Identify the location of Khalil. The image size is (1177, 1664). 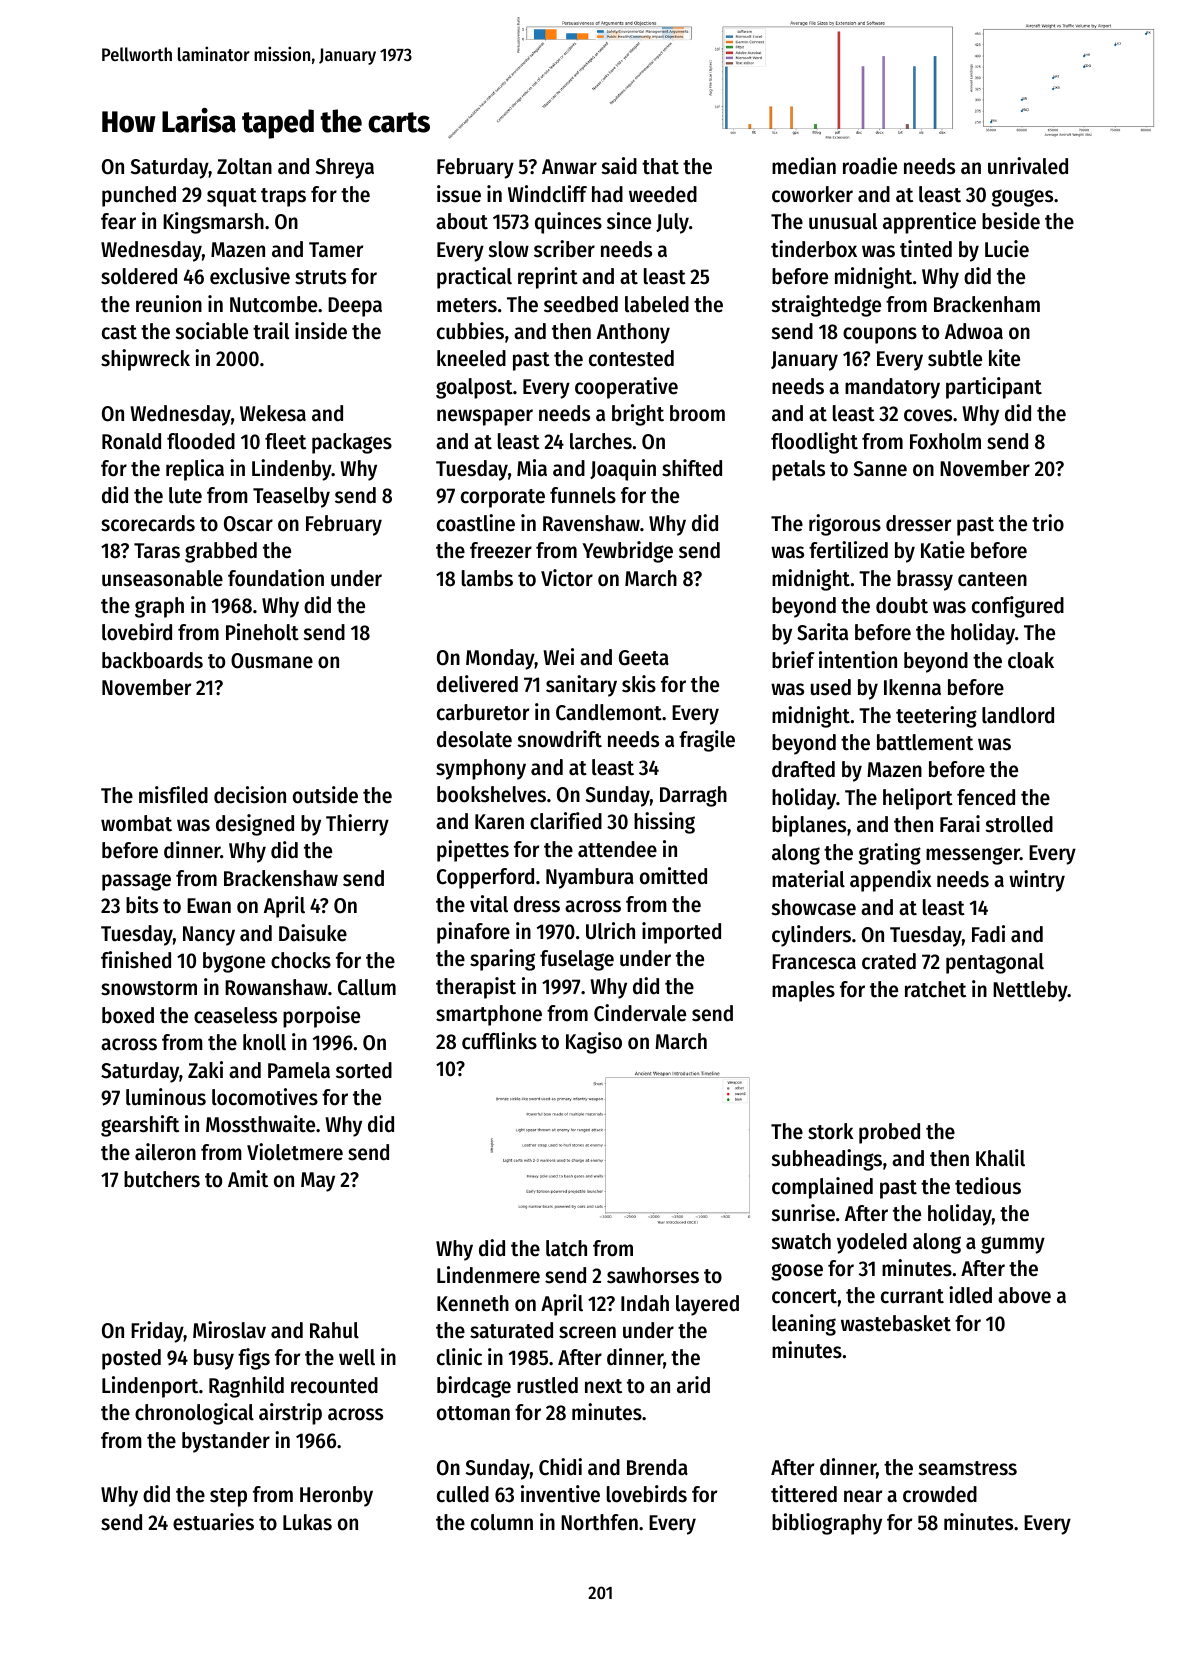
(1000, 1158).
